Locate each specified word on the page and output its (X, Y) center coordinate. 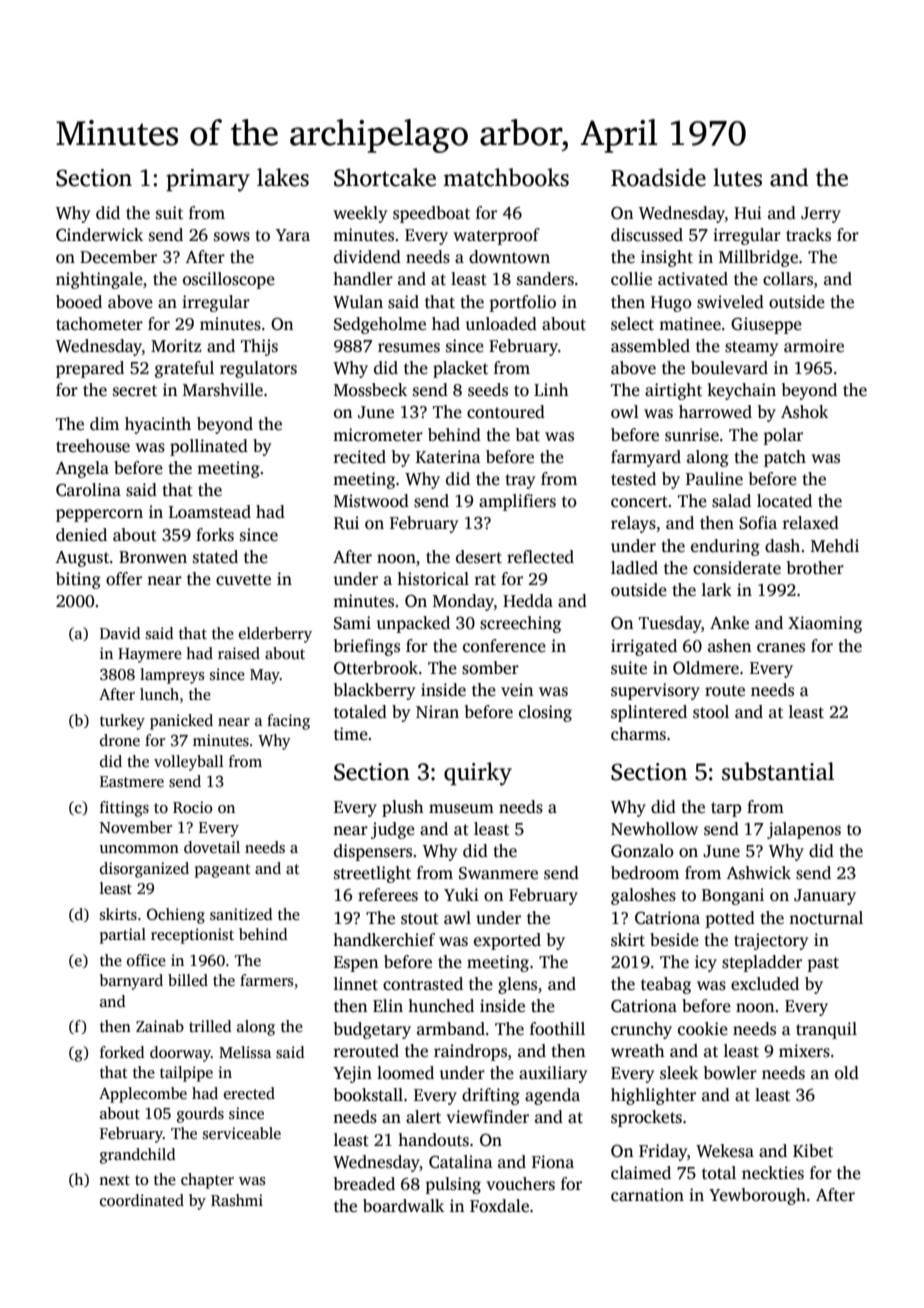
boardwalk (403, 1206)
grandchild (138, 1156)
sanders (545, 279)
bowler (730, 1073)
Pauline (714, 479)
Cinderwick (99, 235)
